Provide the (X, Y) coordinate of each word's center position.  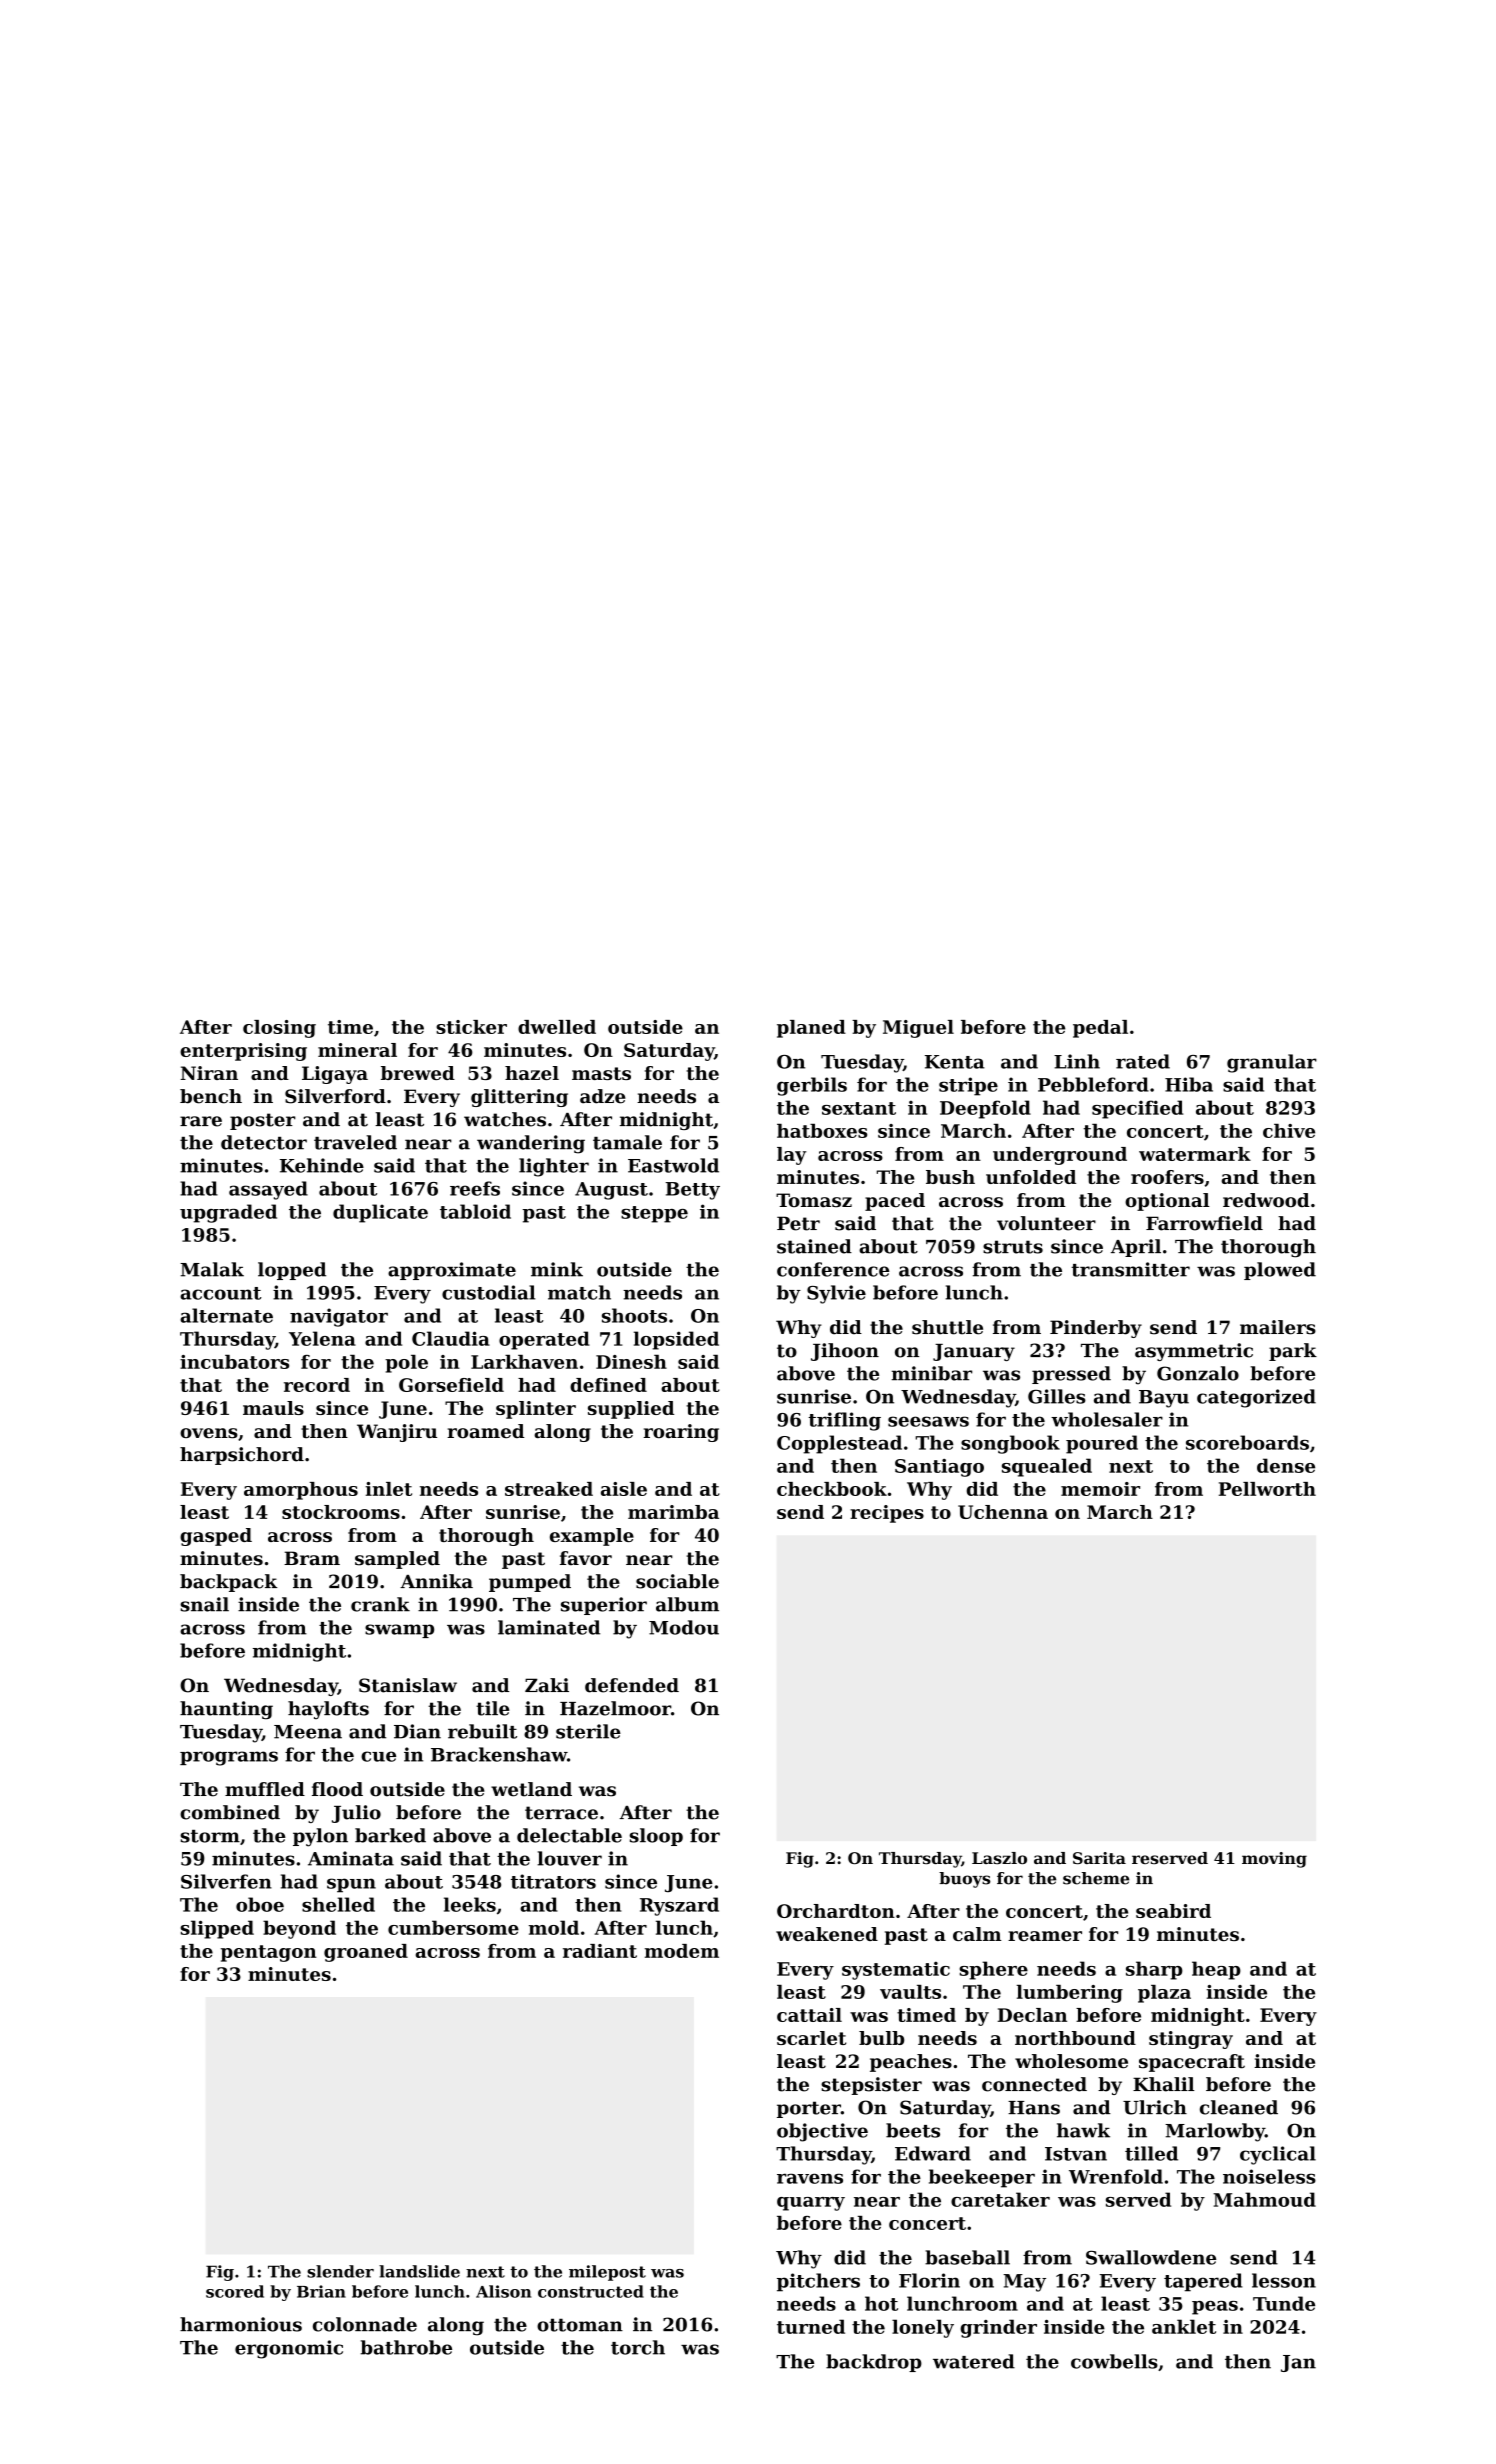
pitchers (818, 2282)
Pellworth (1267, 1489)
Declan (1032, 2015)
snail (204, 1604)
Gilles (1057, 1396)
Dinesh (631, 1362)
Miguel (918, 1029)
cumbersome (453, 1927)
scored (235, 2291)
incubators (234, 1362)
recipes (887, 1514)
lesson (1284, 2280)
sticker (471, 1027)
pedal (1100, 1029)
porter (809, 2109)
